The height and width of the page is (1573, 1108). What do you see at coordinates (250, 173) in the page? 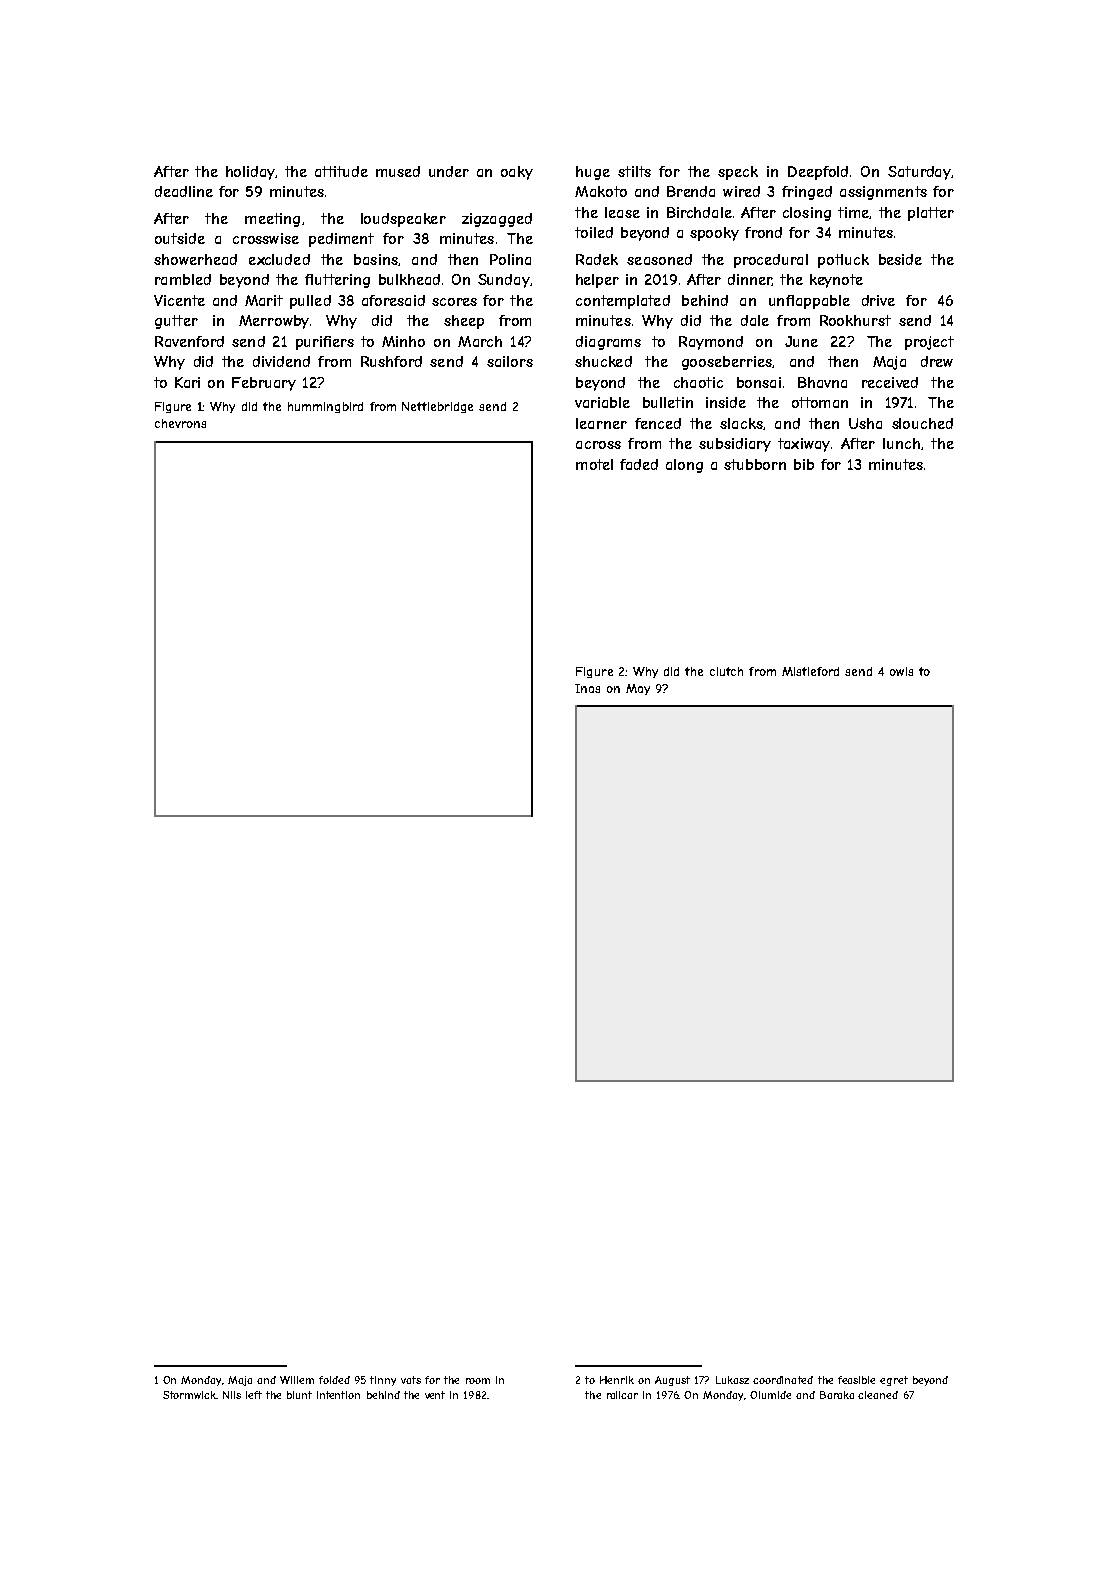
I see `holiday` at bounding box center [250, 173].
